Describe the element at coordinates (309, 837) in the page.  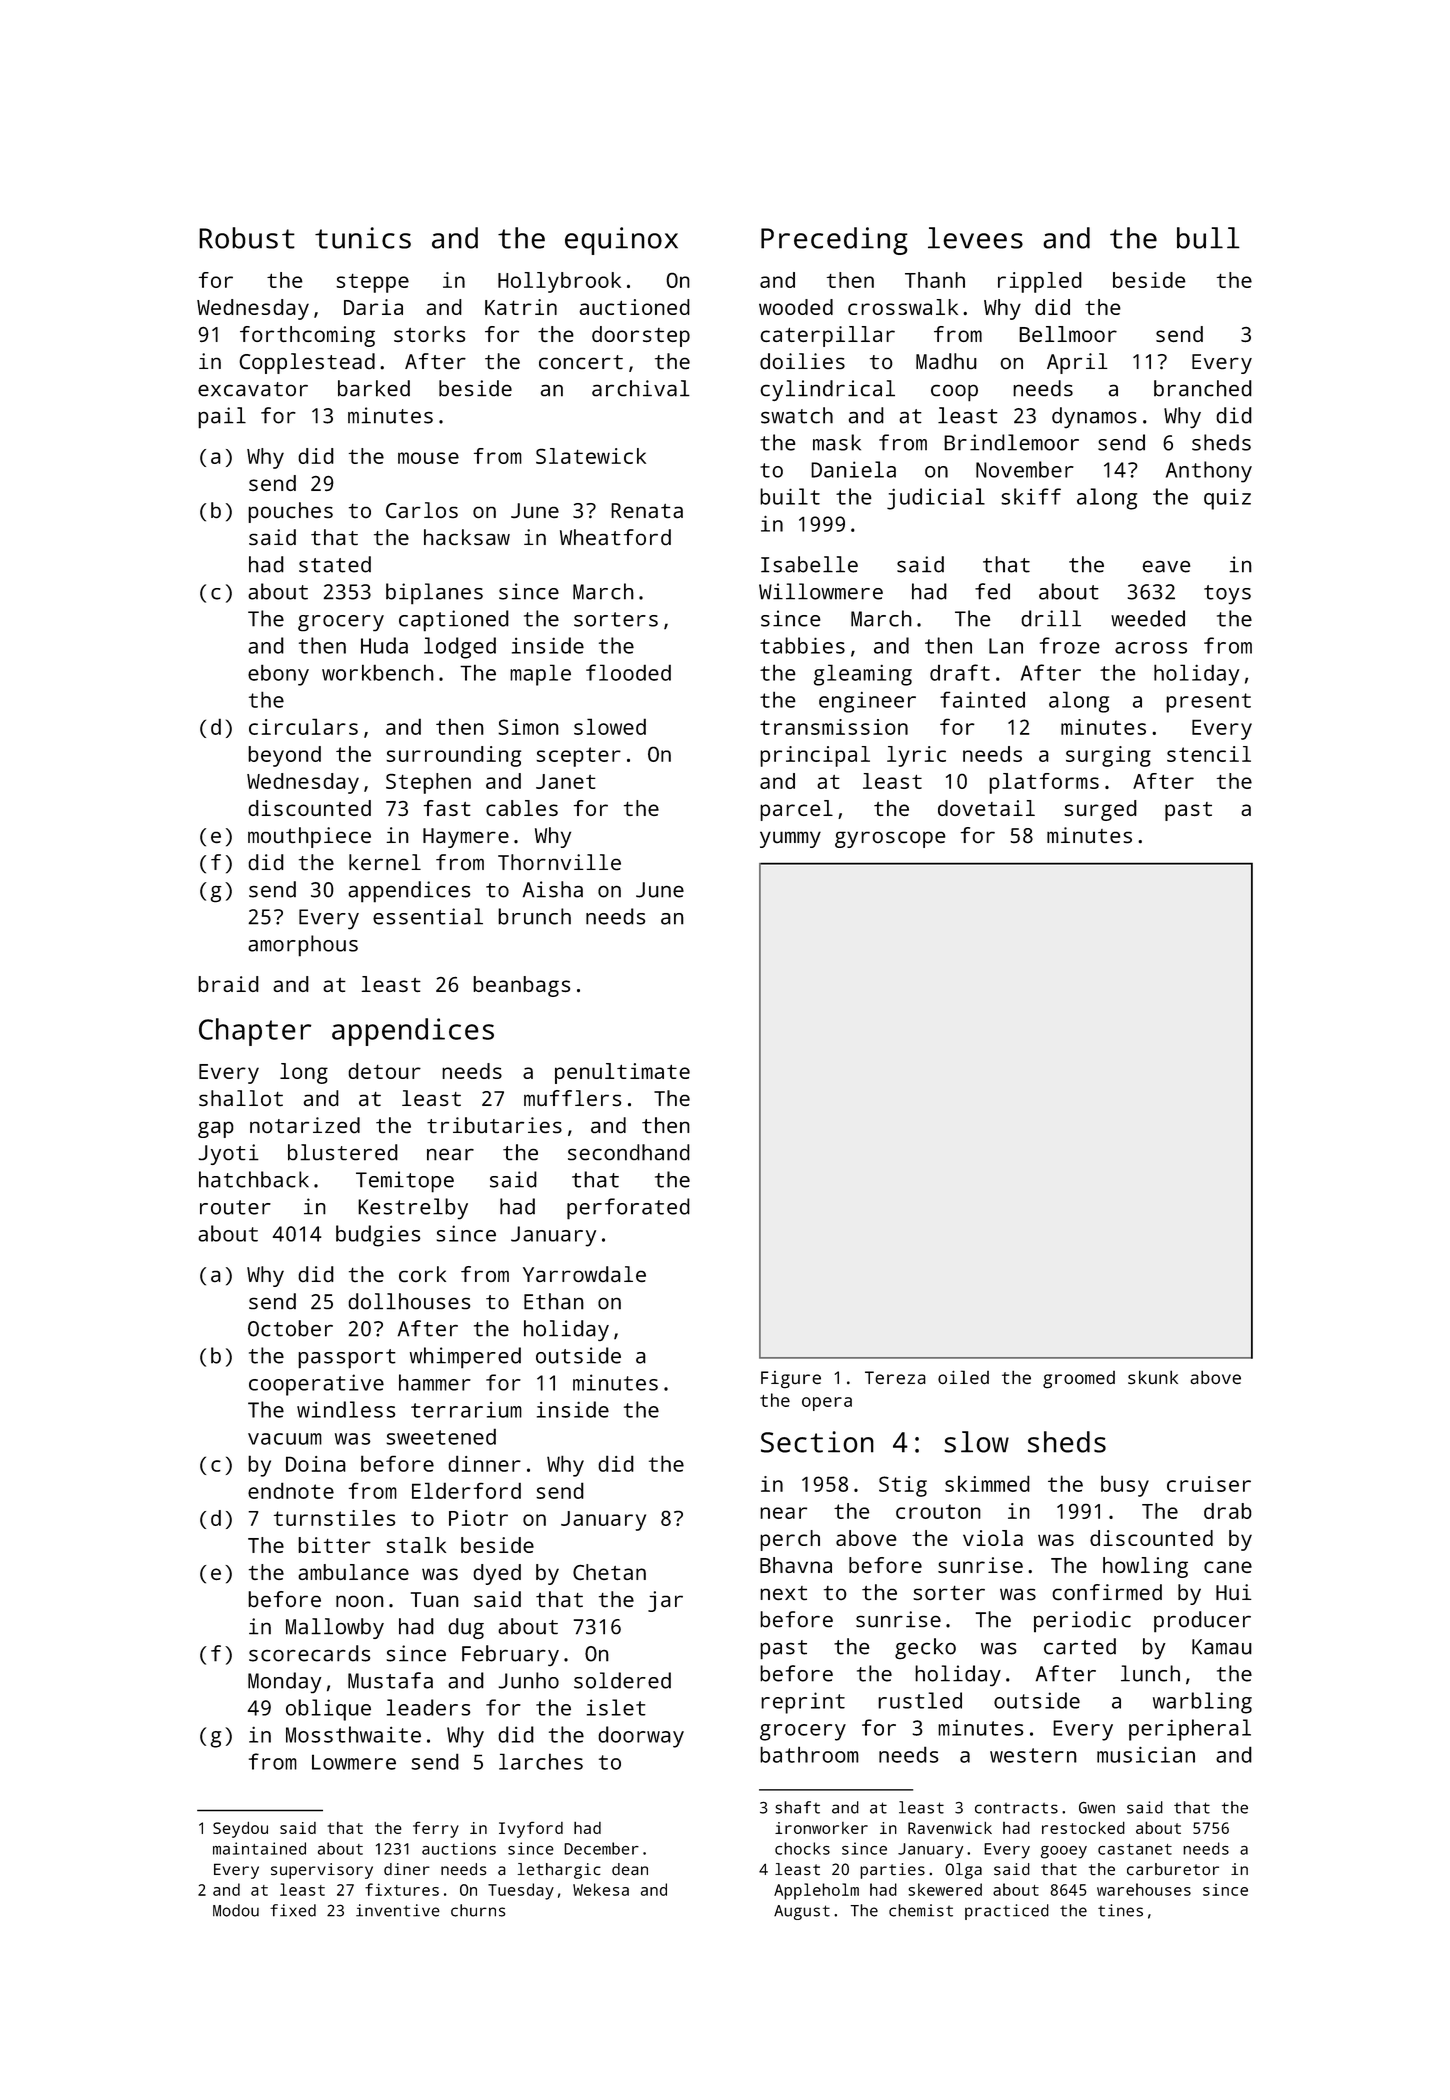
I see `mouthpiece` at that location.
